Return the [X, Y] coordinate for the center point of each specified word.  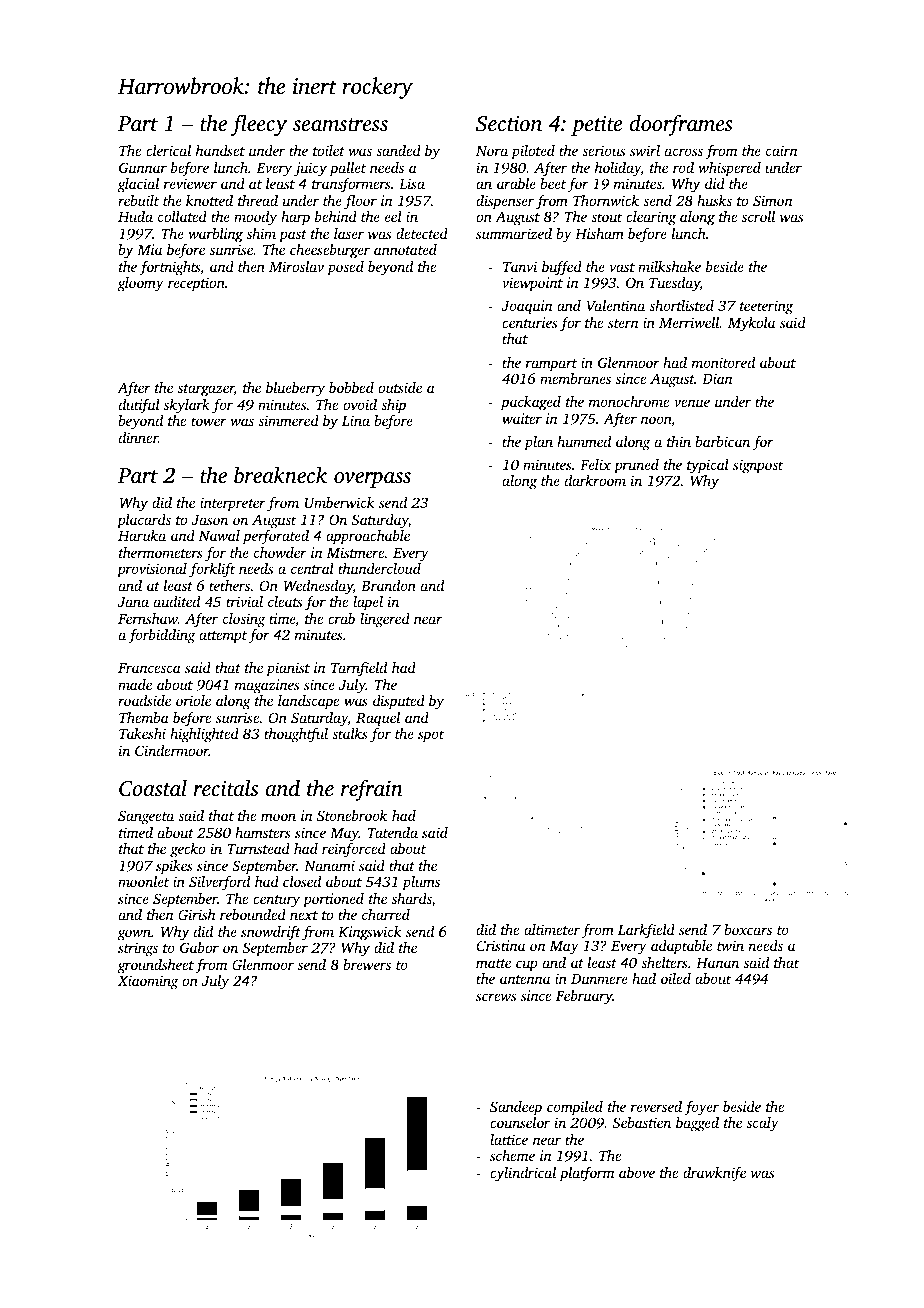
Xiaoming [147, 982]
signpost [758, 466]
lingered [385, 620]
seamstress [340, 124]
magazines [267, 686]
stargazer [206, 390]
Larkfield [646, 931]
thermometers [161, 552]
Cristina [501, 945]
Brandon [388, 585]
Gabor [199, 947]
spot [431, 736]
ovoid [360, 404]
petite [596, 125]
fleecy [259, 125]
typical [708, 466]
